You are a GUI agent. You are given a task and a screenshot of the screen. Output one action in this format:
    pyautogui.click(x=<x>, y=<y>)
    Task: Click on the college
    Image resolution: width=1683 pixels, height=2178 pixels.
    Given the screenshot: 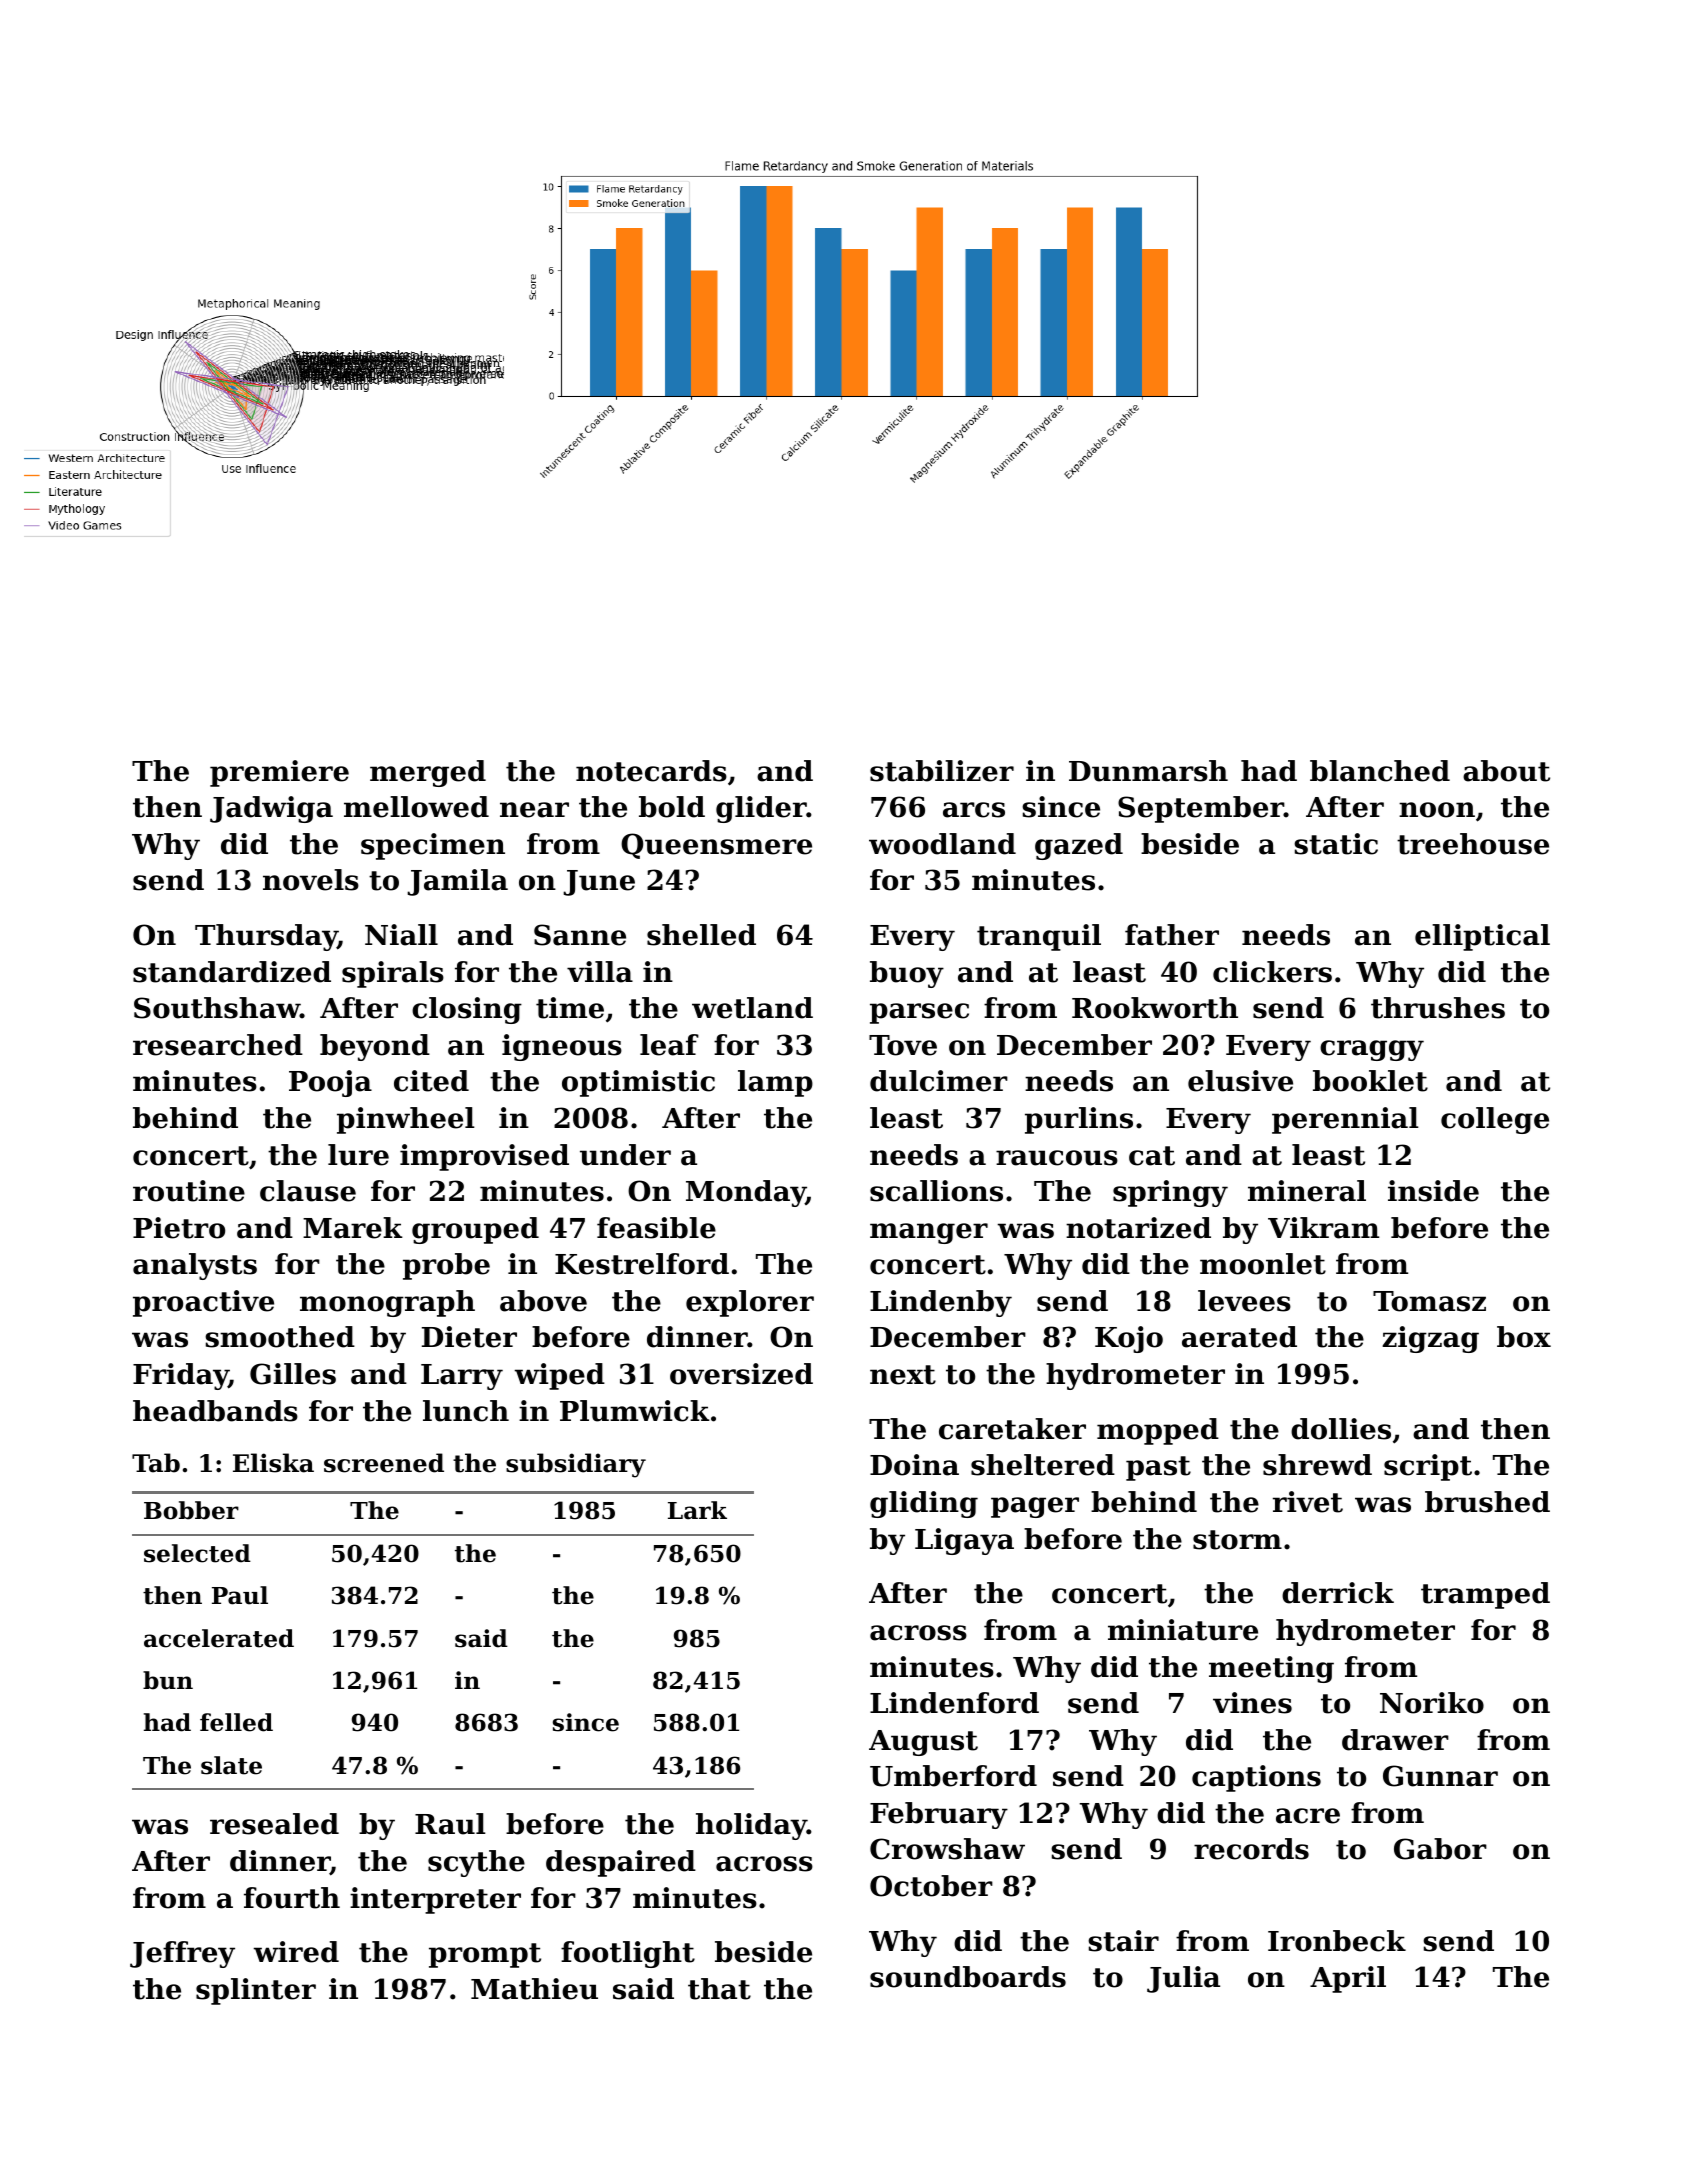 What is the action you would take?
    pyautogui.click(x=1495, y=1120)
